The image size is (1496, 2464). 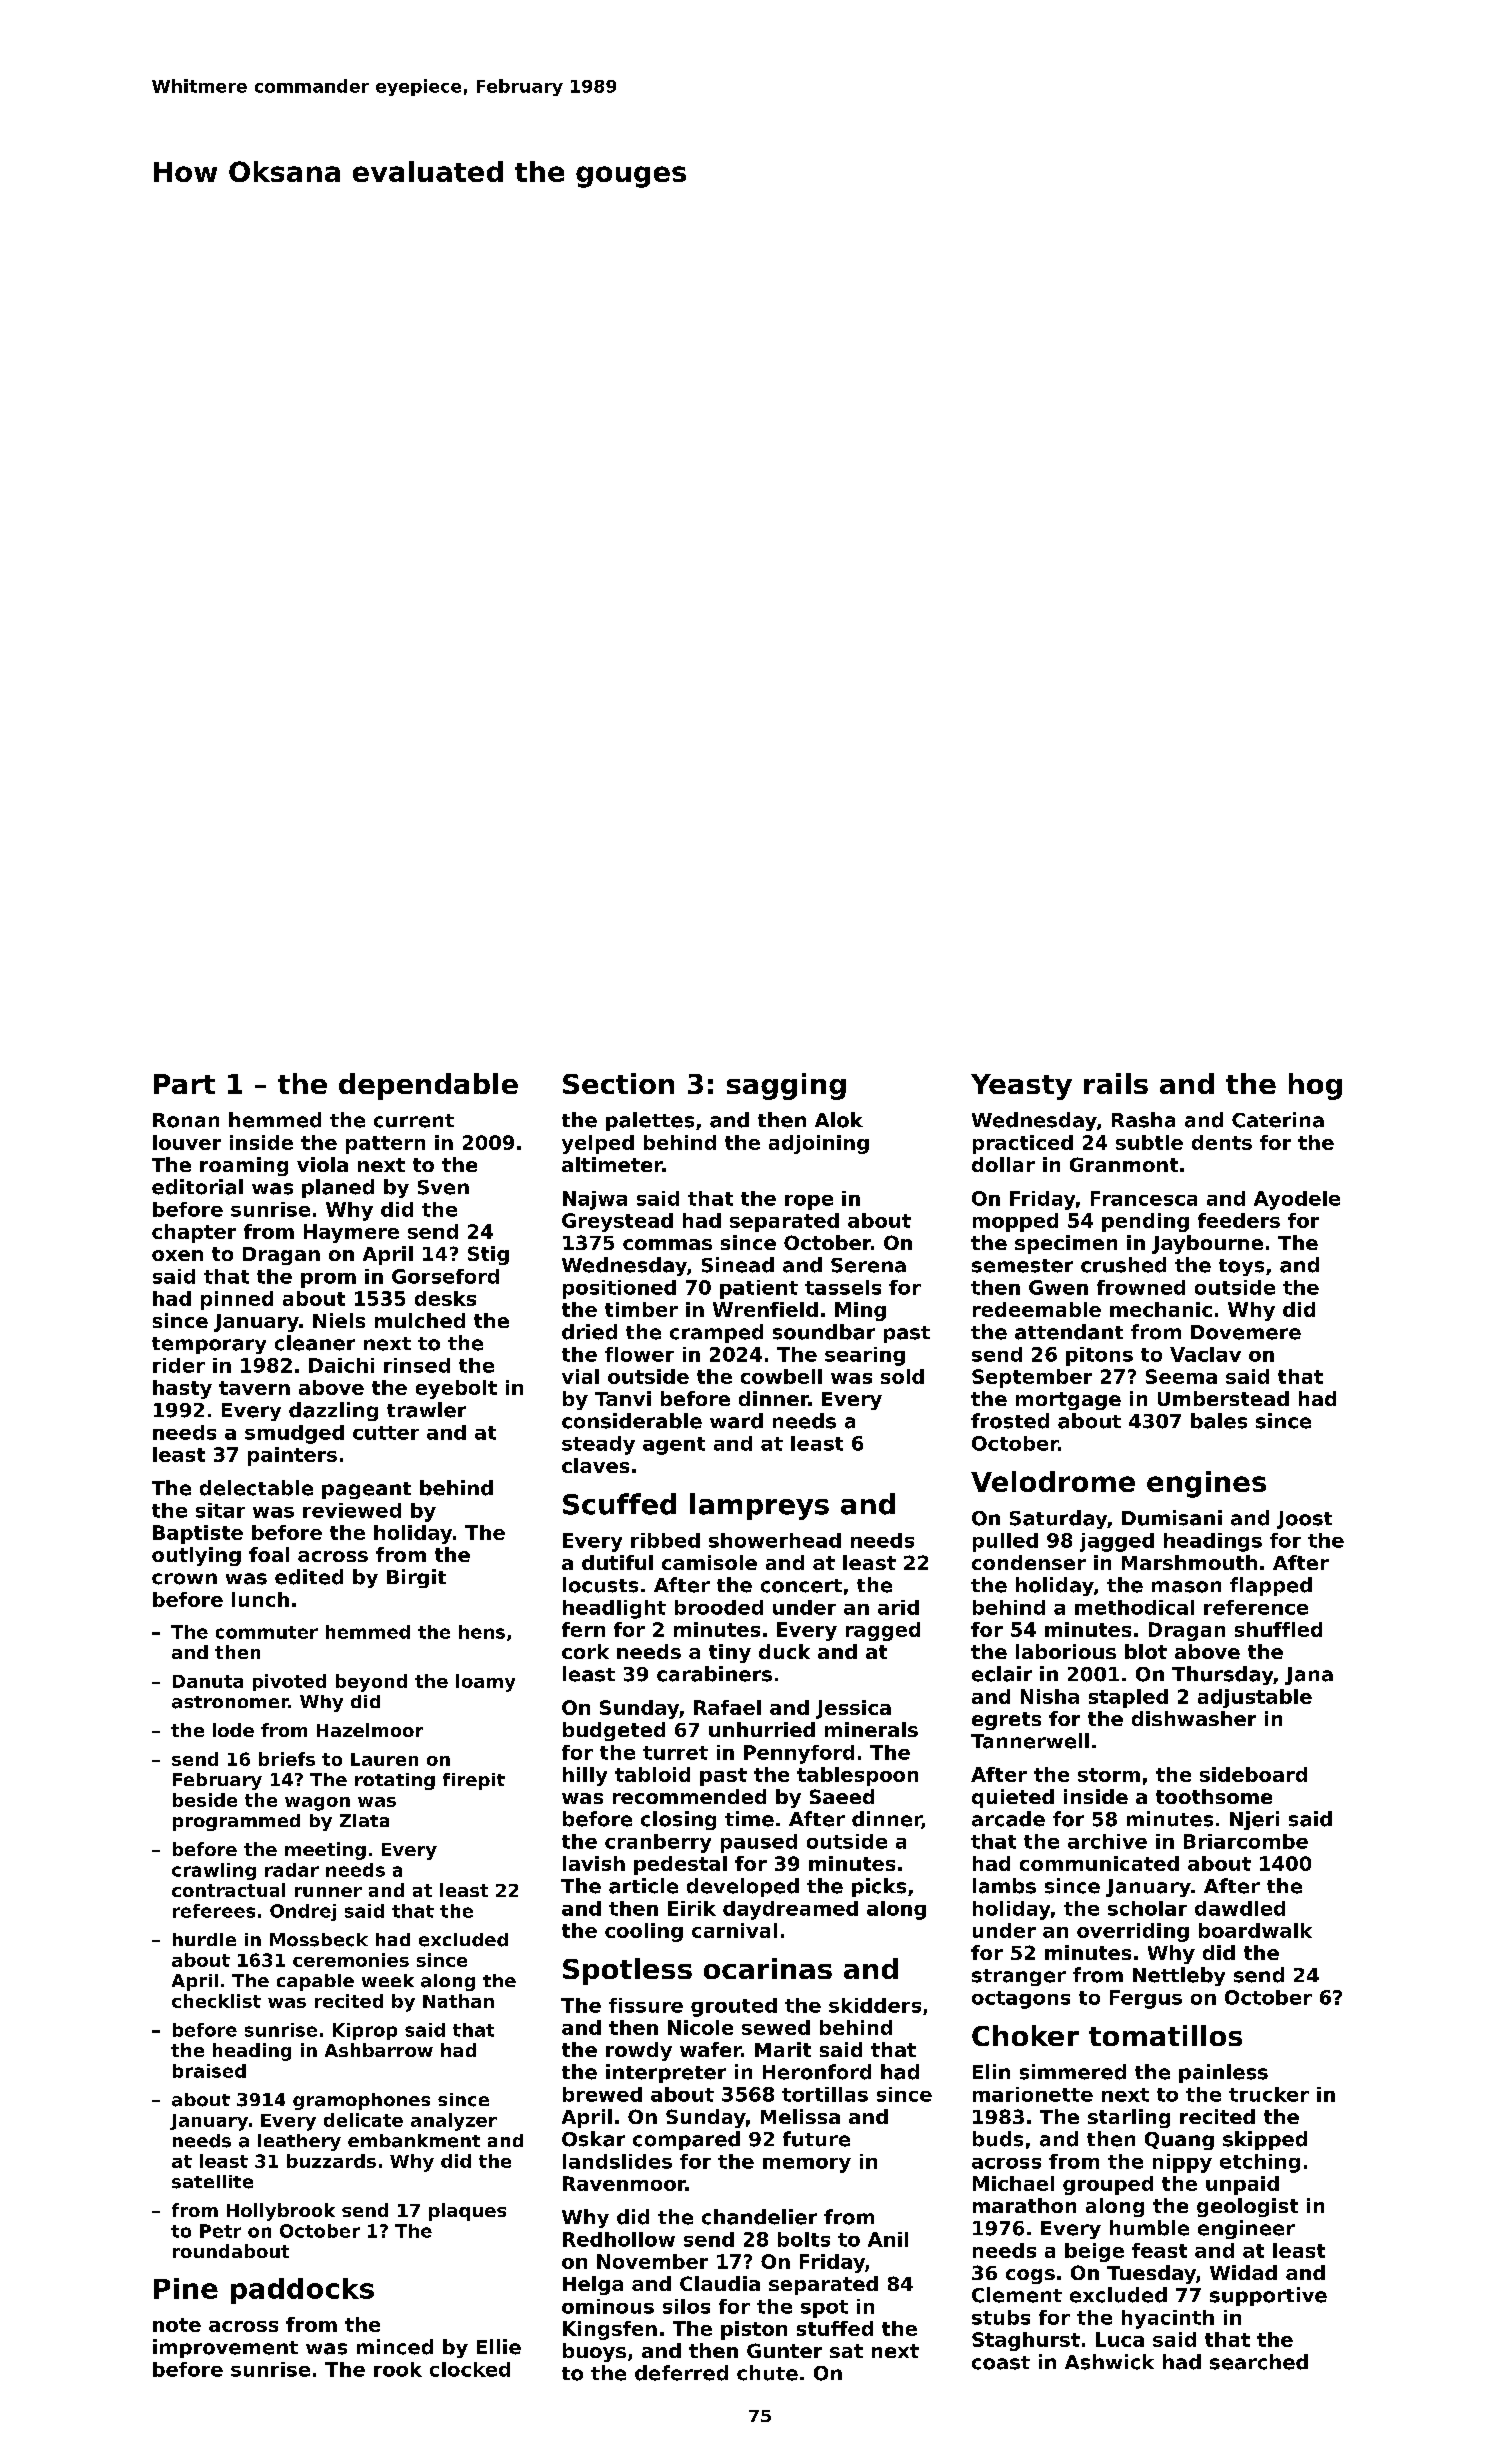 What do you see at coordinates (853, 1709) in the screenshot?
I see `Jessica` at bounding box center [853, 1709].
